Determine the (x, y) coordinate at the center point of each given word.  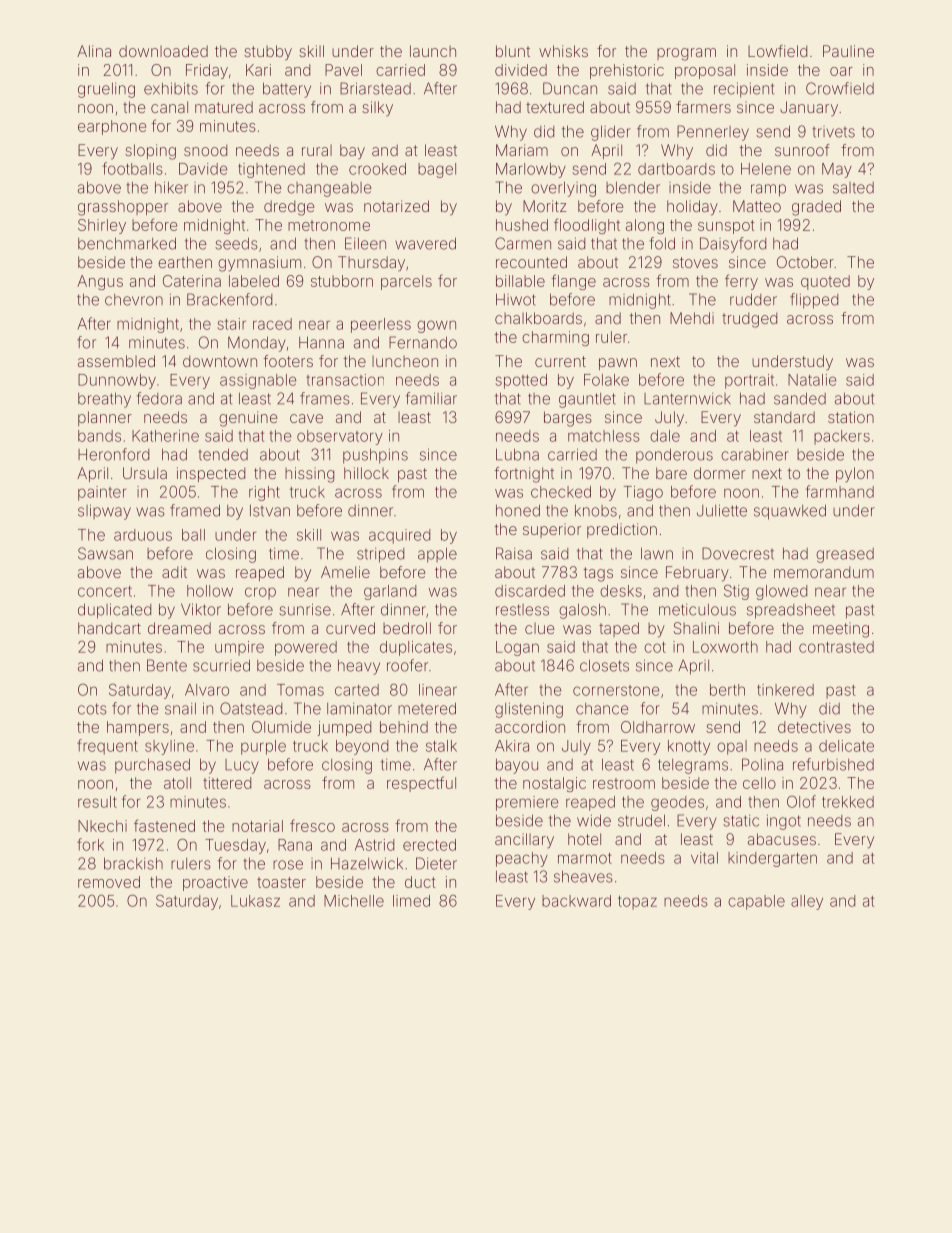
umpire (239, 648)
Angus (100, 282)
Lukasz (255, 901)
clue (539, 628)
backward (576, 901)
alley (807, 902)
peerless (381, 325)
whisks (563, 51)
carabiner (755, 455)
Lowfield (777, 51)
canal (169, 107)
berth (727, 690)
